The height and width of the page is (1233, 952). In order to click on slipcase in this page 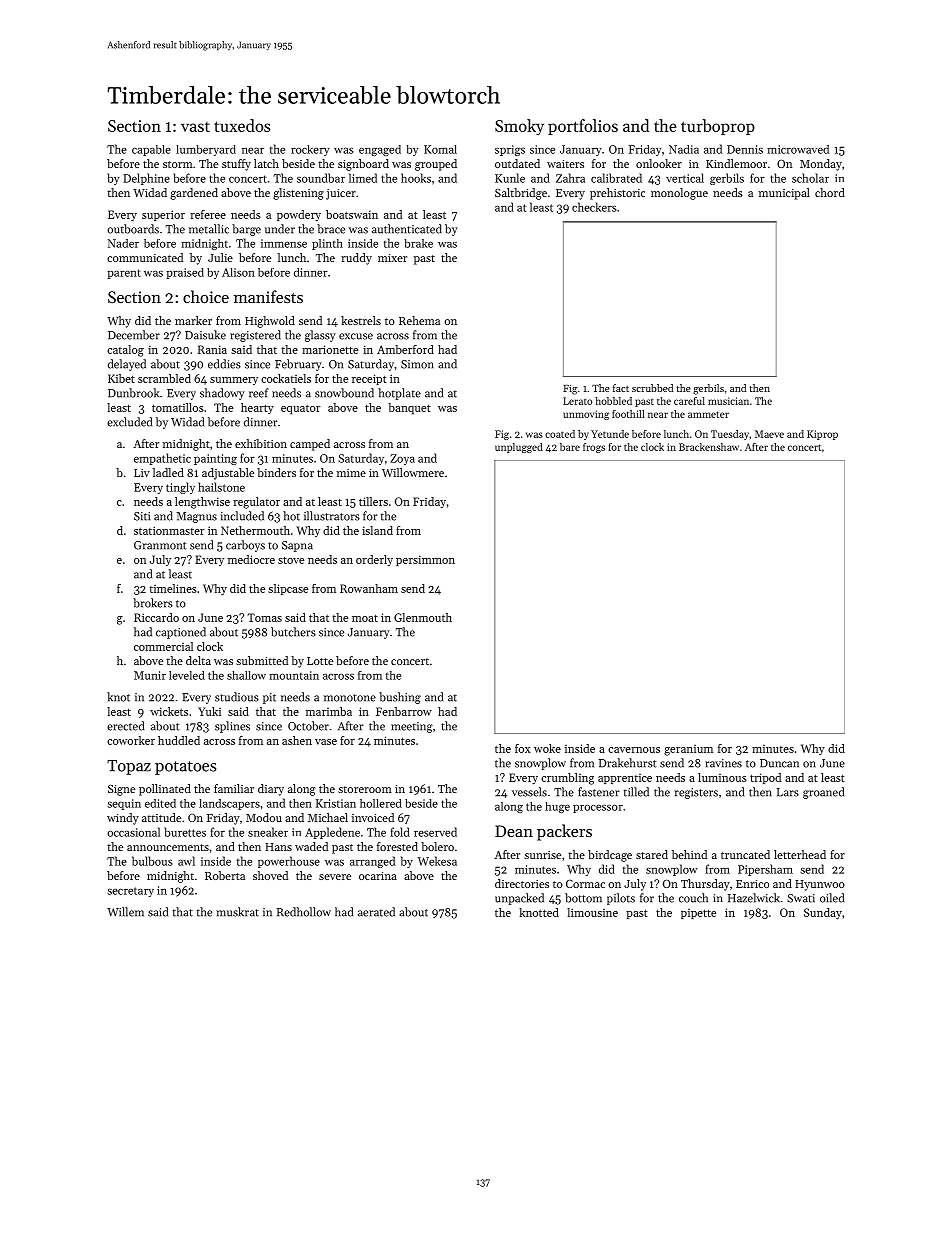, I will do `click(288, 589)`.
